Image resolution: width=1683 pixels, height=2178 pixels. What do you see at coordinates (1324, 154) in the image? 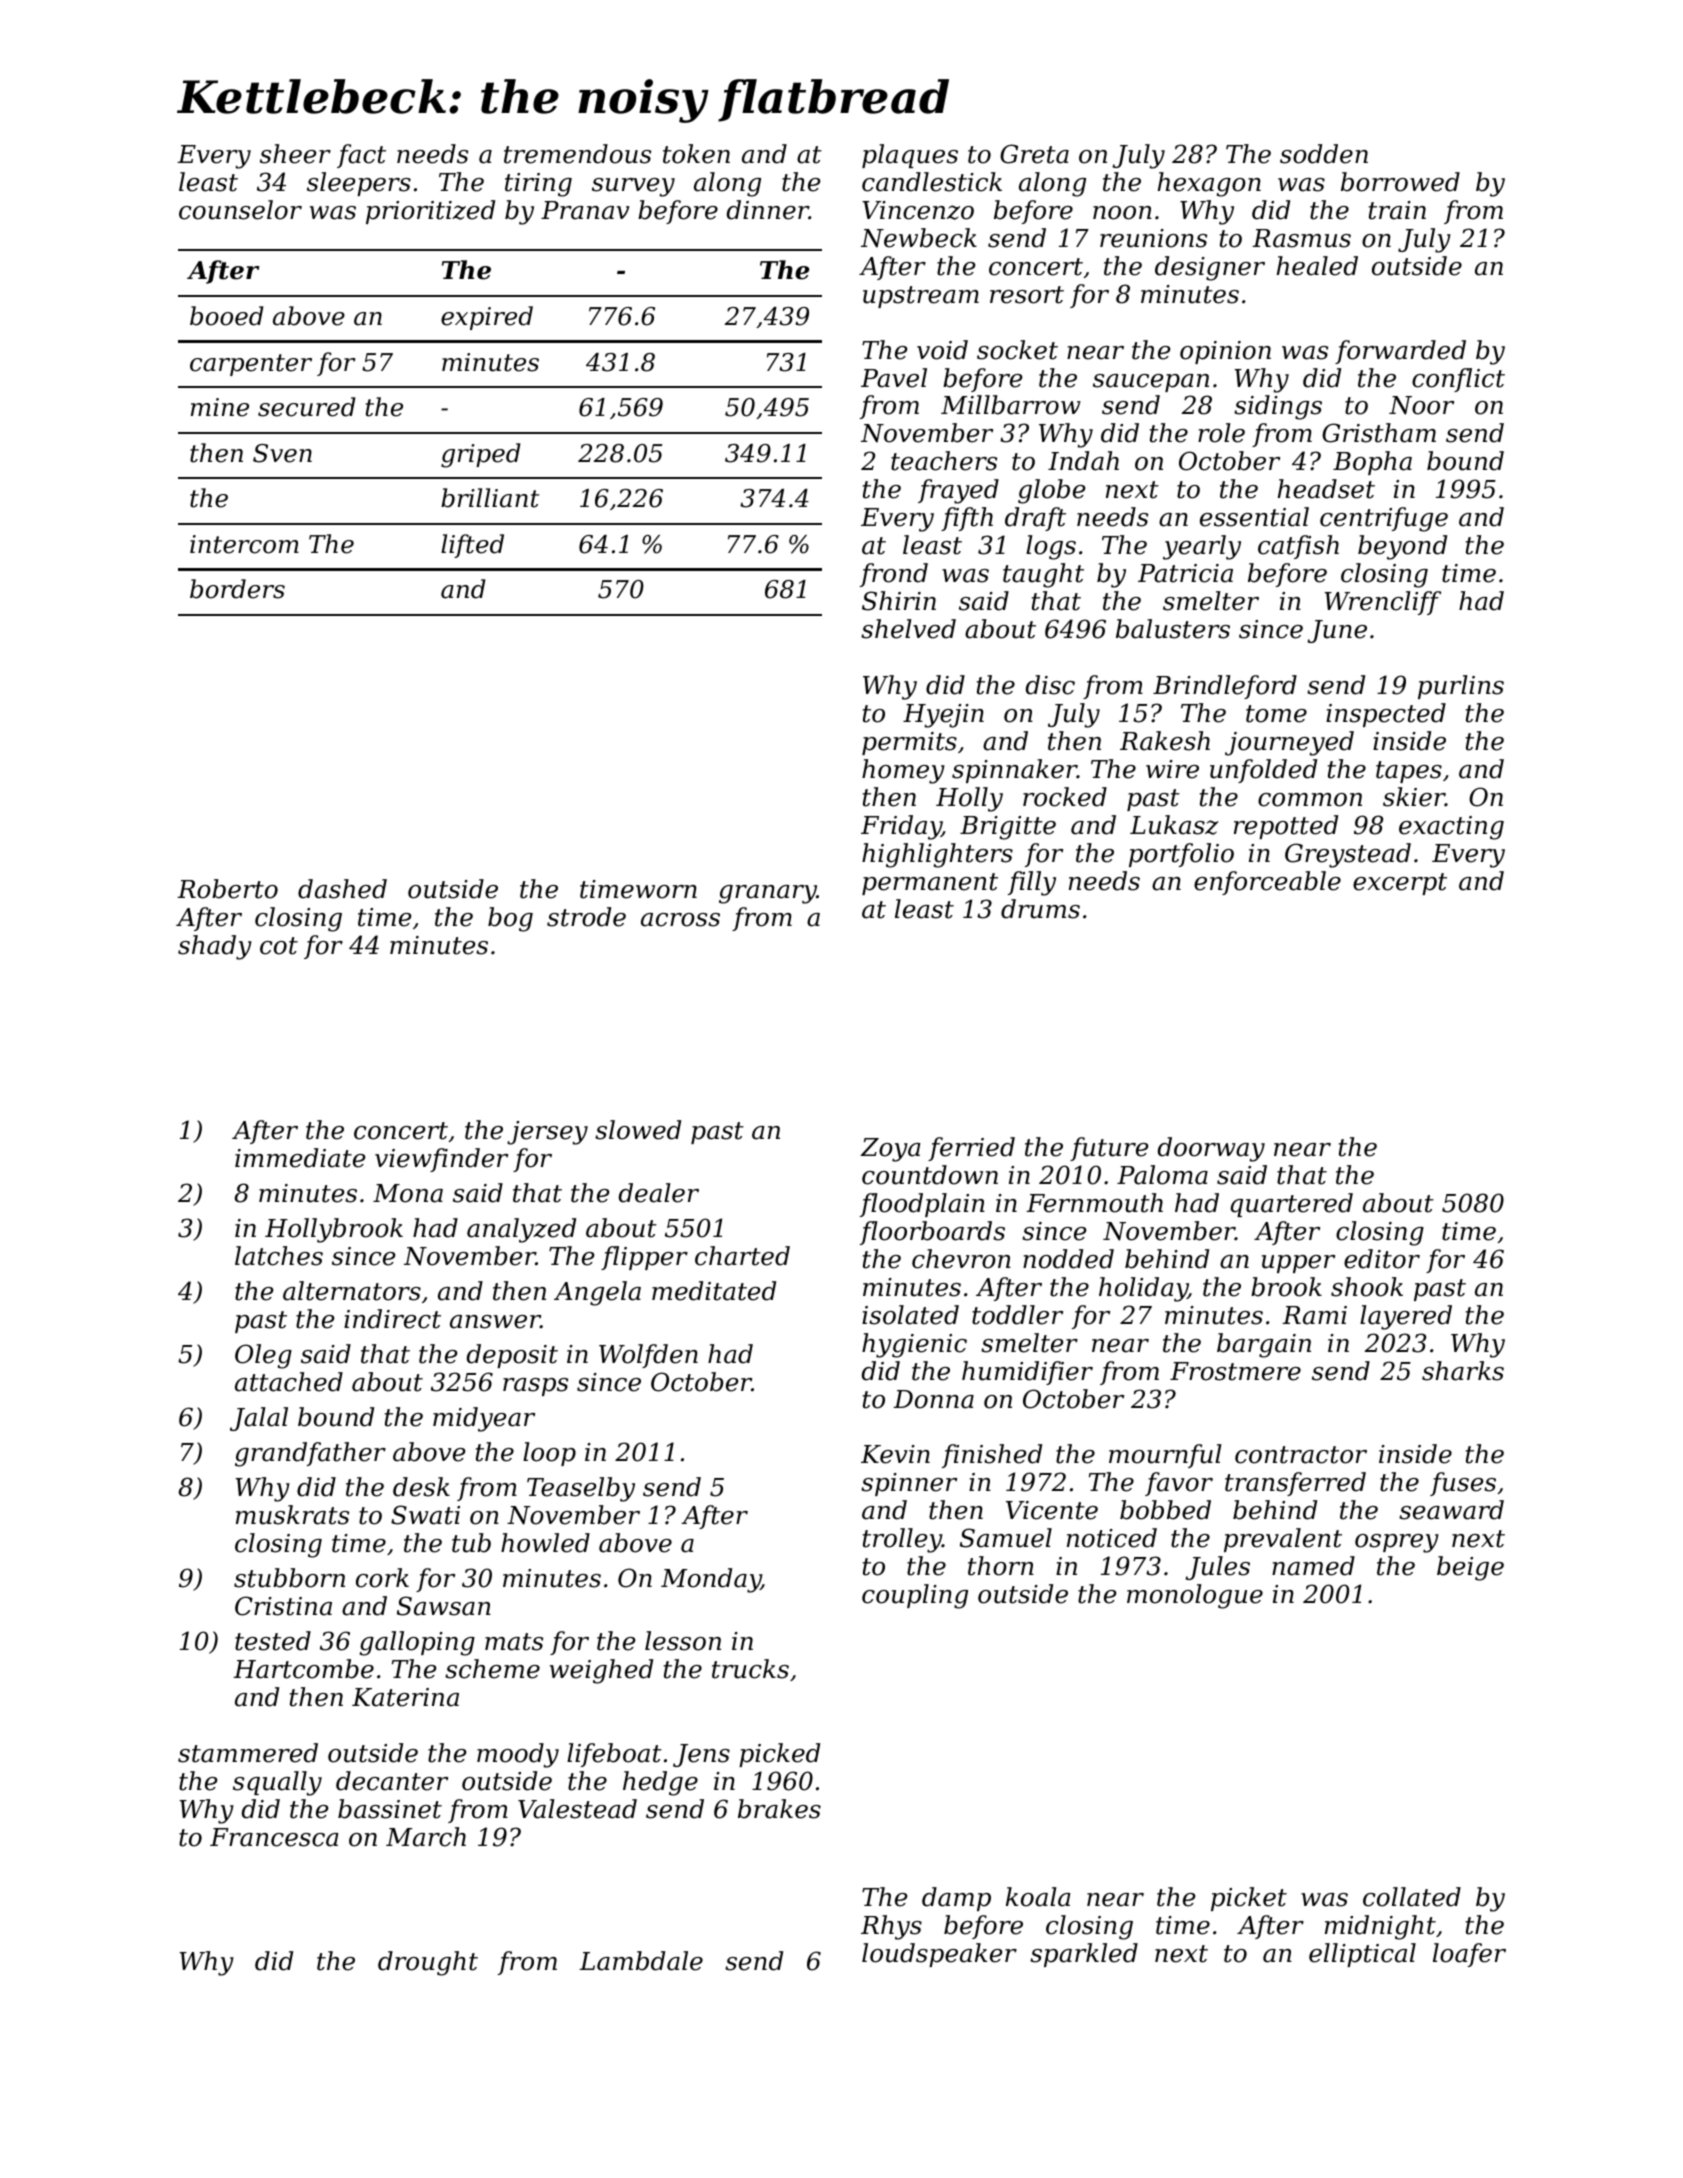
I see `sodden` at bounding box center [1324, 154].
